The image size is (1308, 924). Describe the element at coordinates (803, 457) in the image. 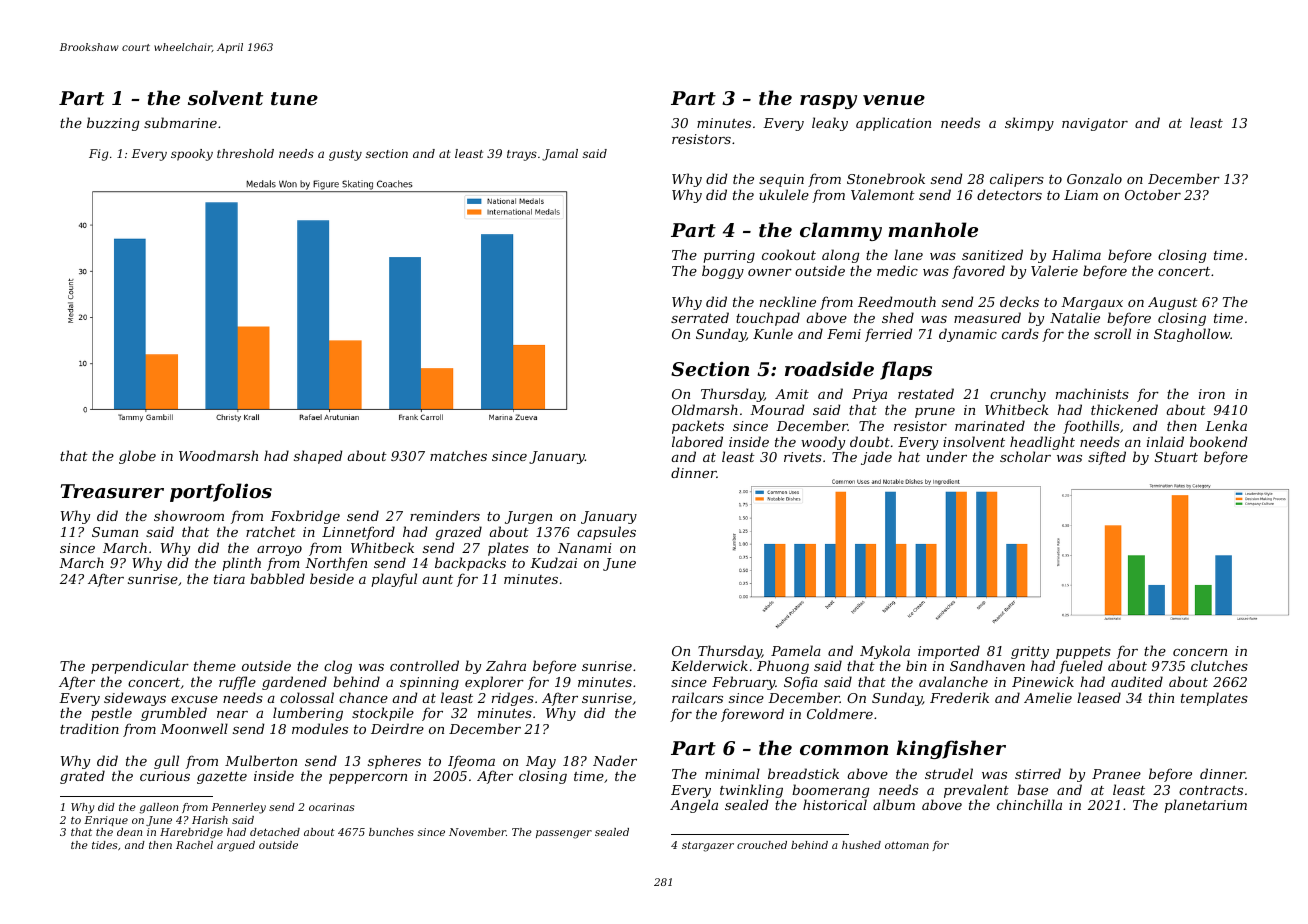

I see `rivets` at that location.
